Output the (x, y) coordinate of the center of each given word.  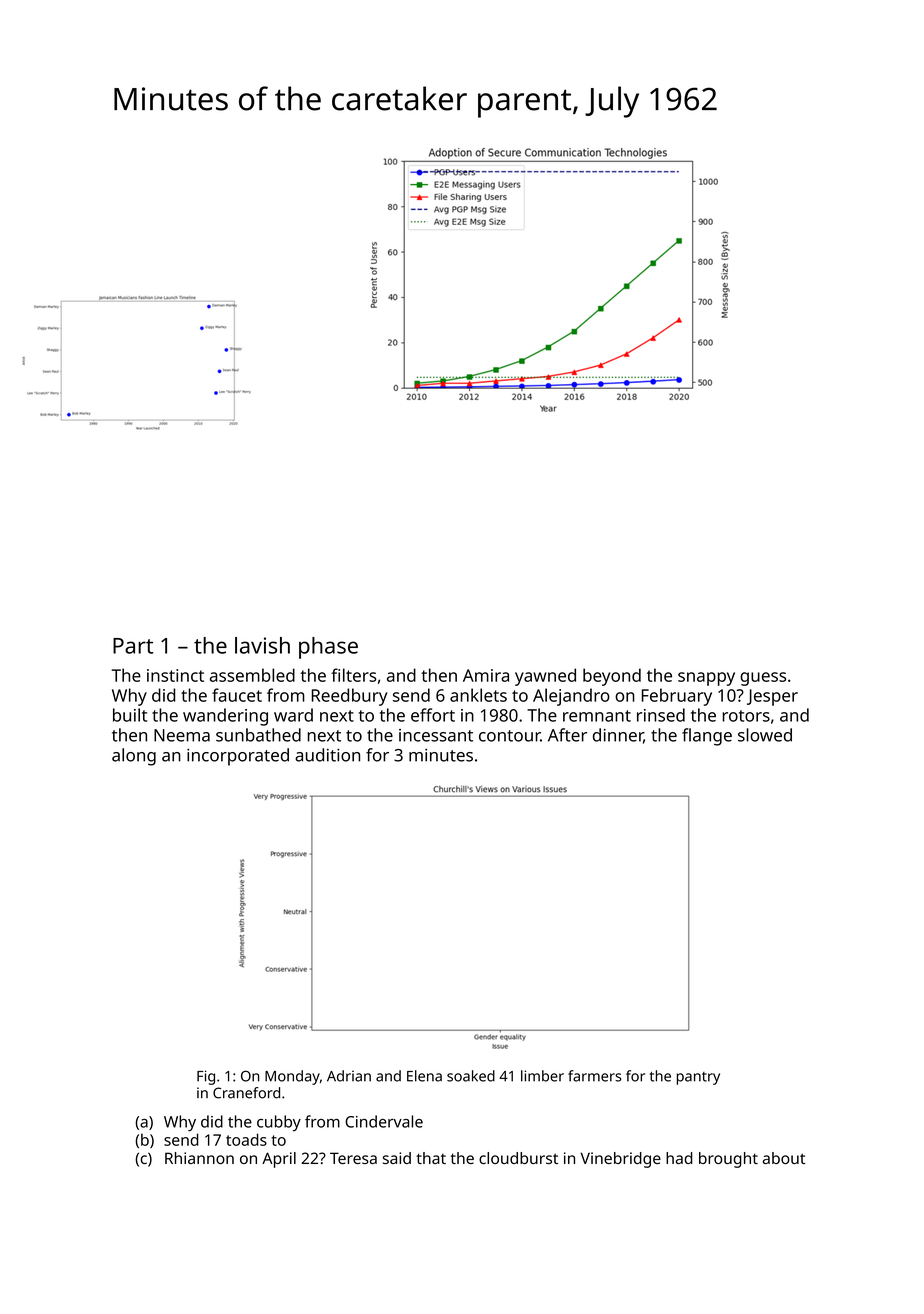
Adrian (349, 1076)
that (431, 1158)
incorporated (238, 757)
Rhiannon (199, 1158)
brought (728, 1160)
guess (763, 679)
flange (707, 737)
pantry (698, 1078)
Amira (486, 675)
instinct (175, 675)
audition (327, 755)
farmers (594, 1076)
